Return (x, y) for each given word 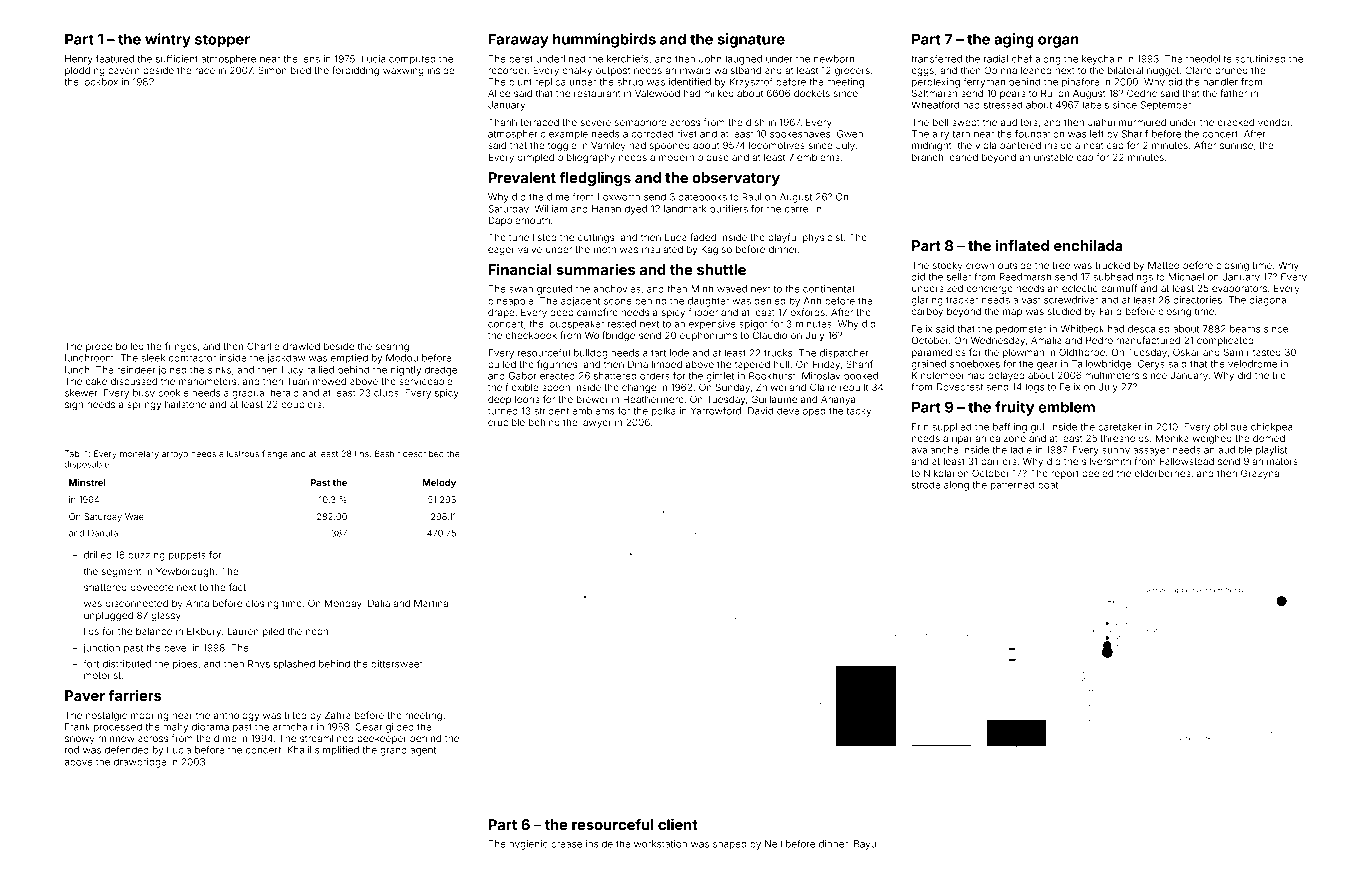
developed (801, 412)
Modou (402, 358)
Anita (197, 603)
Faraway (518, 41)
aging (1014, 40)
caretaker (1120, 427)
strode (926, 485)
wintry (168, 40)
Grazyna (1260, 474)
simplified (337, 751)
